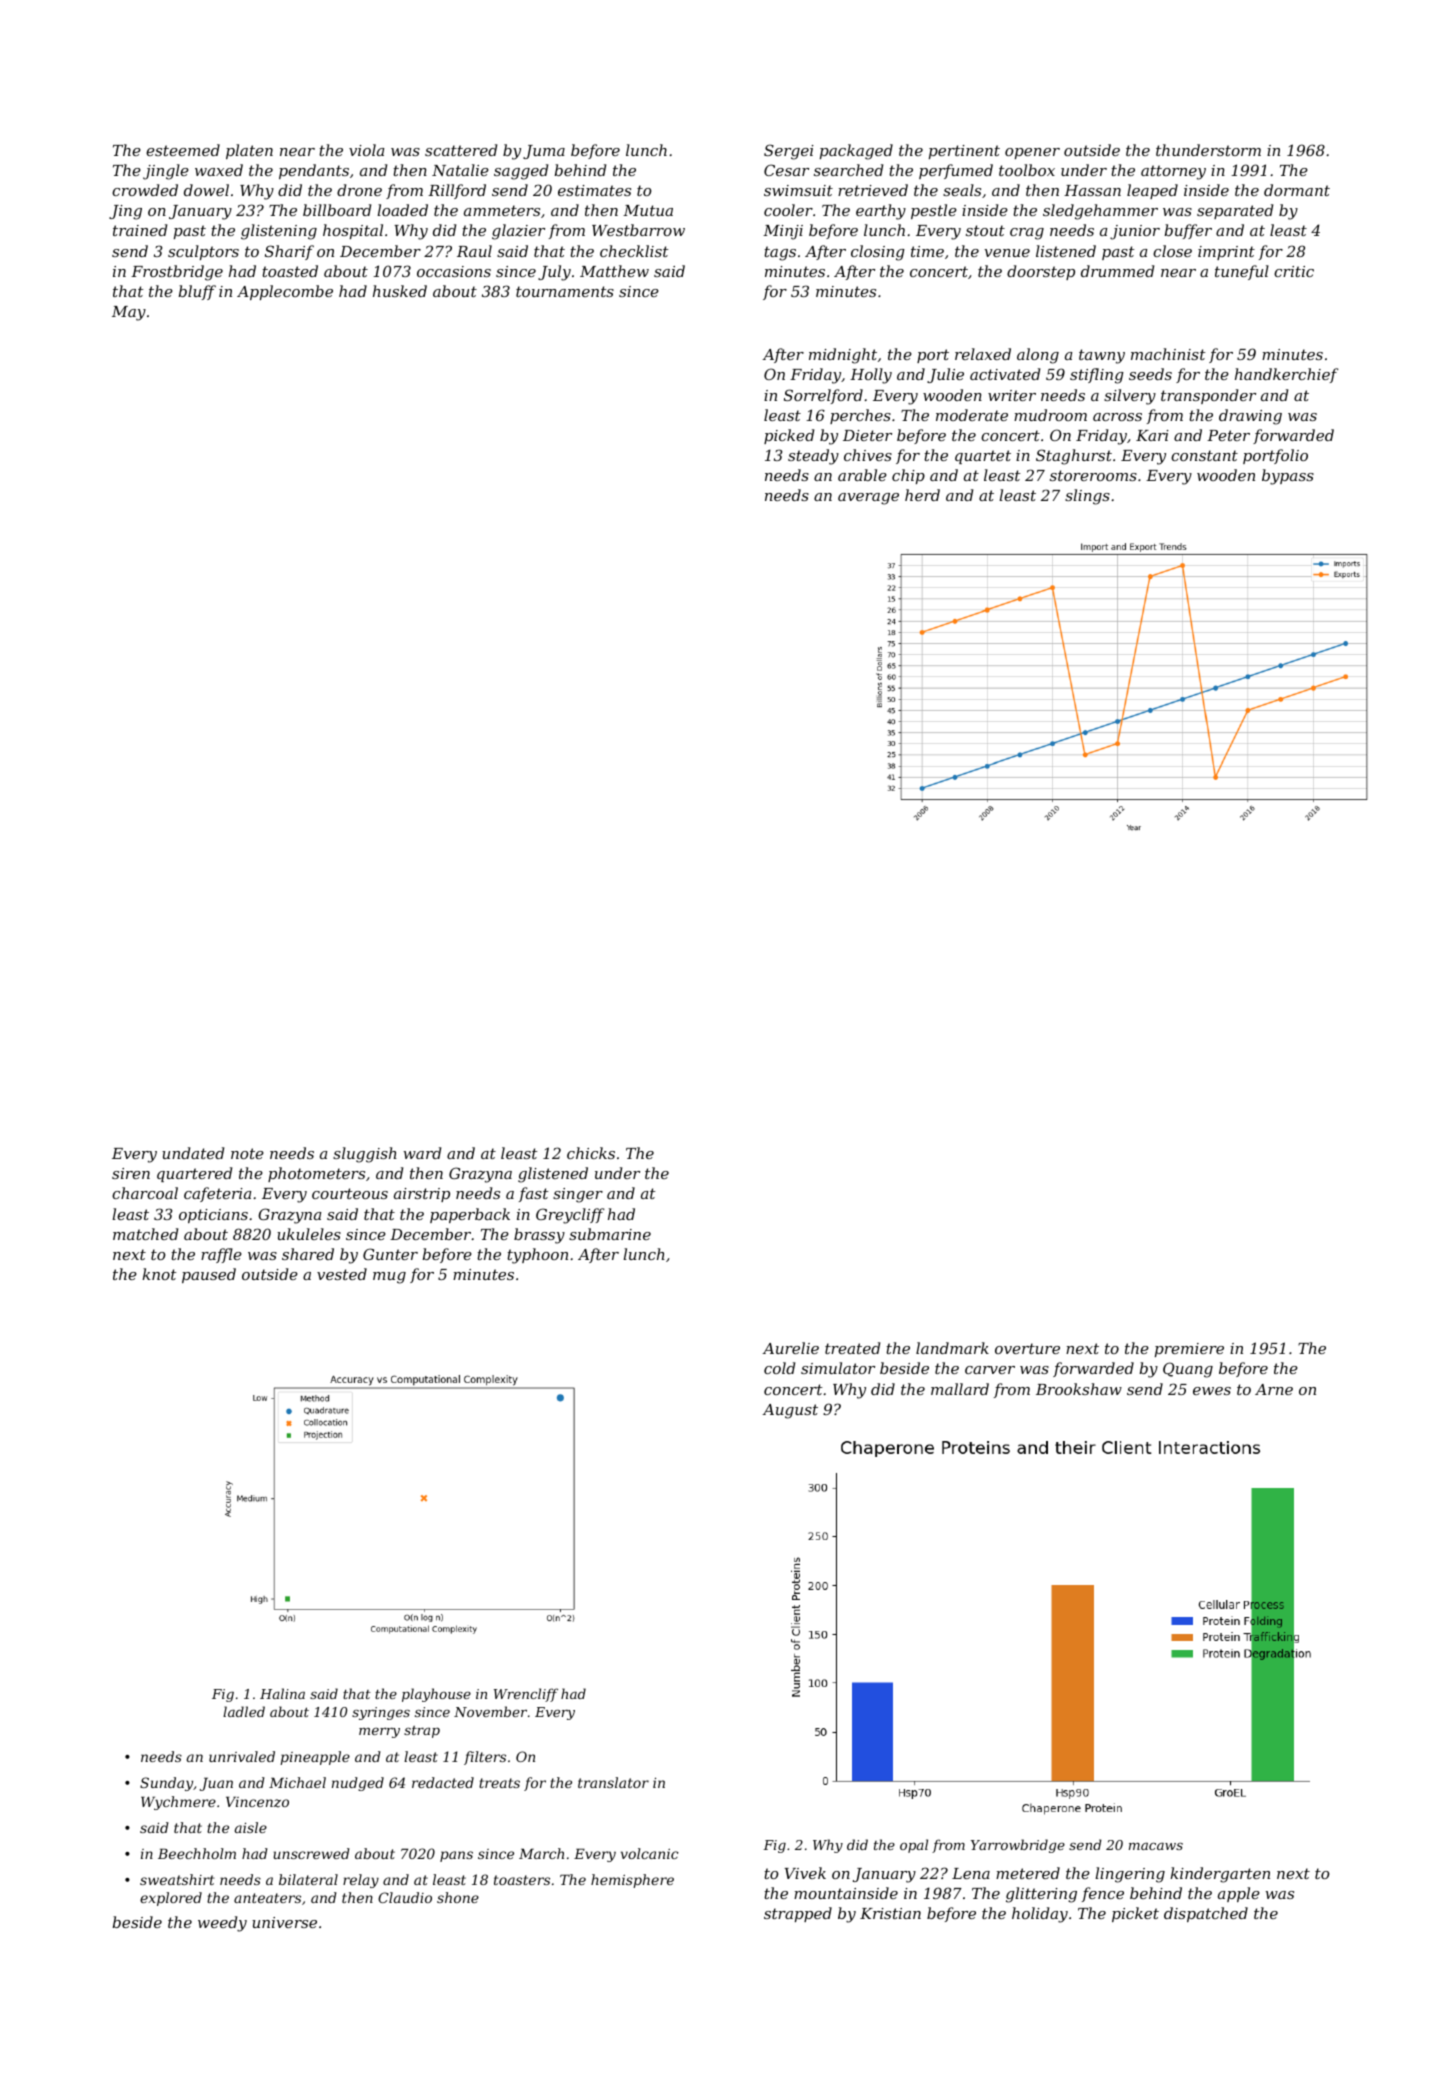 The width and height of the screenshot is (1450, 2100). What do you see at coordinates (131, 1173) in the screenshot?
I see `siren` at bounding box center [131, 1173].
